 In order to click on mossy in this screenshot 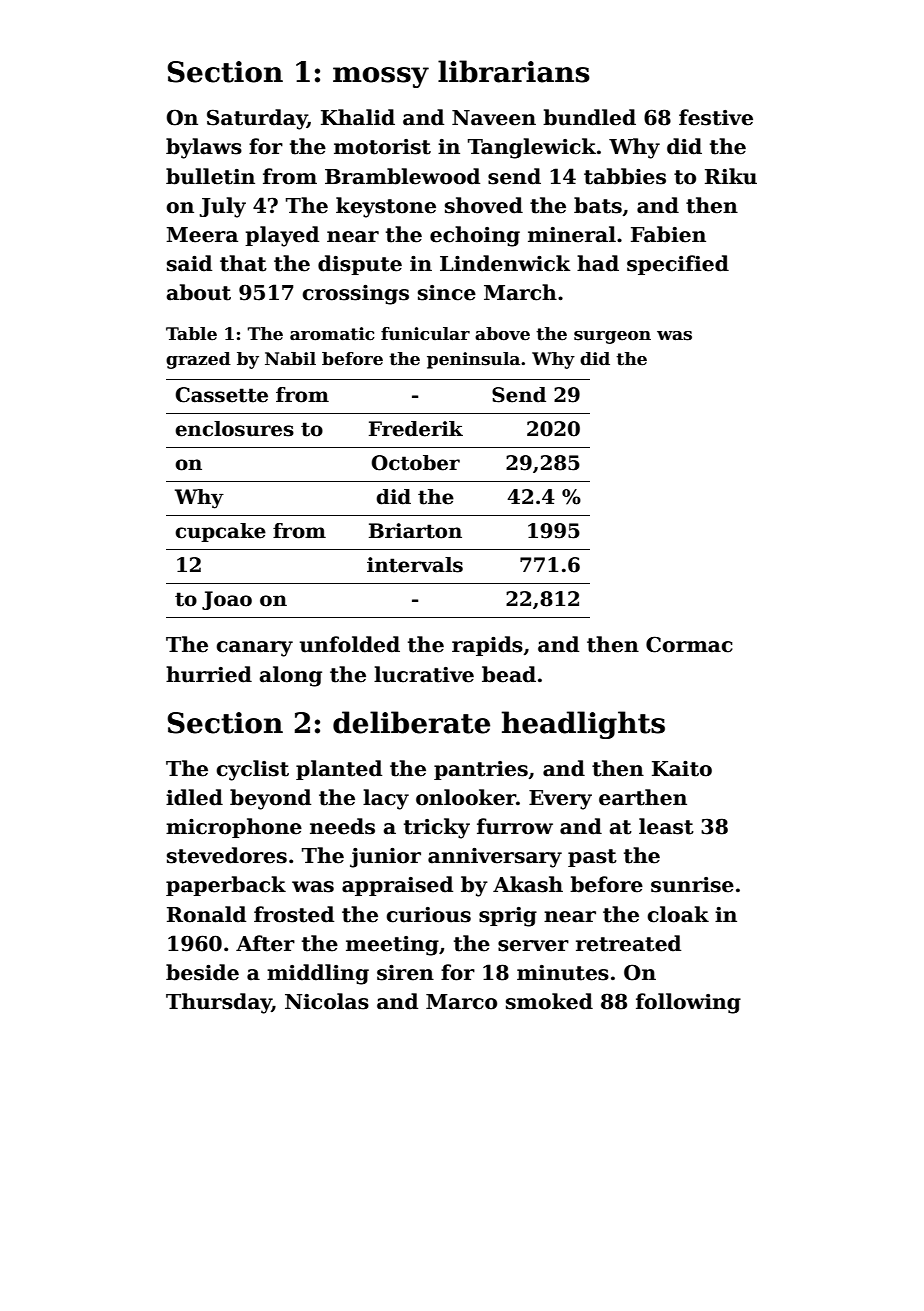, I will do `click(381, 77)`.
